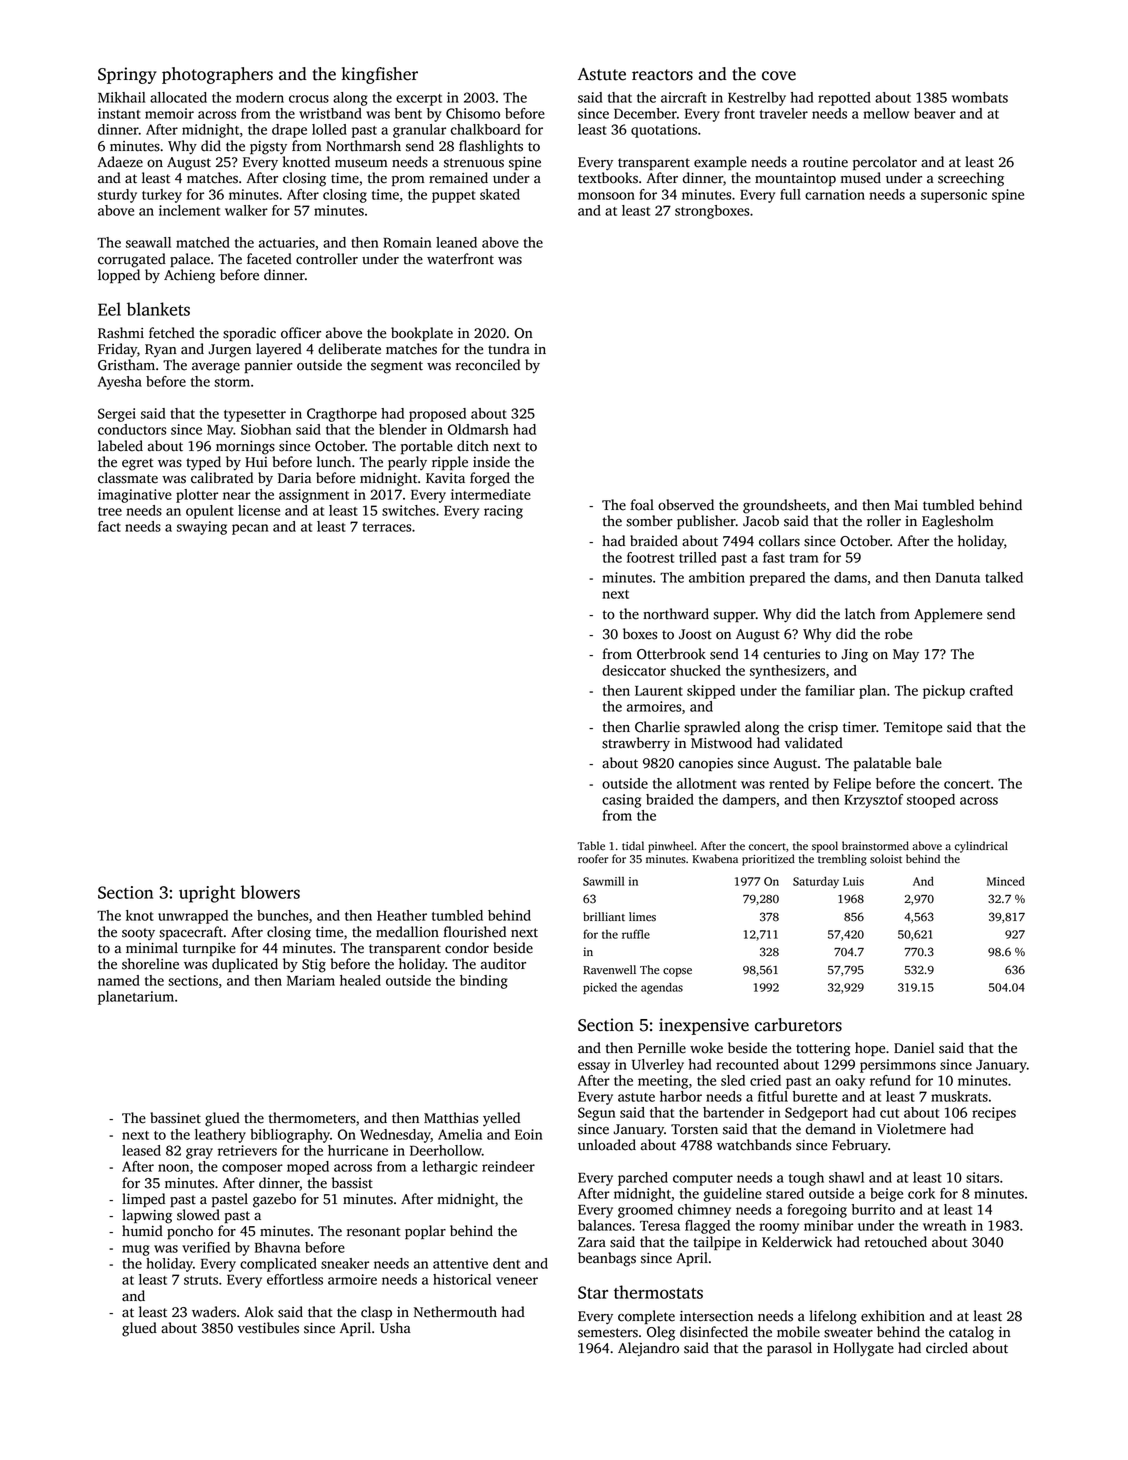 Image resolution: width=1128 pixels, height=1460 pixels. Describe the element at coordinates (698, 557) in the screenshot. I see `trilled` at that location.
